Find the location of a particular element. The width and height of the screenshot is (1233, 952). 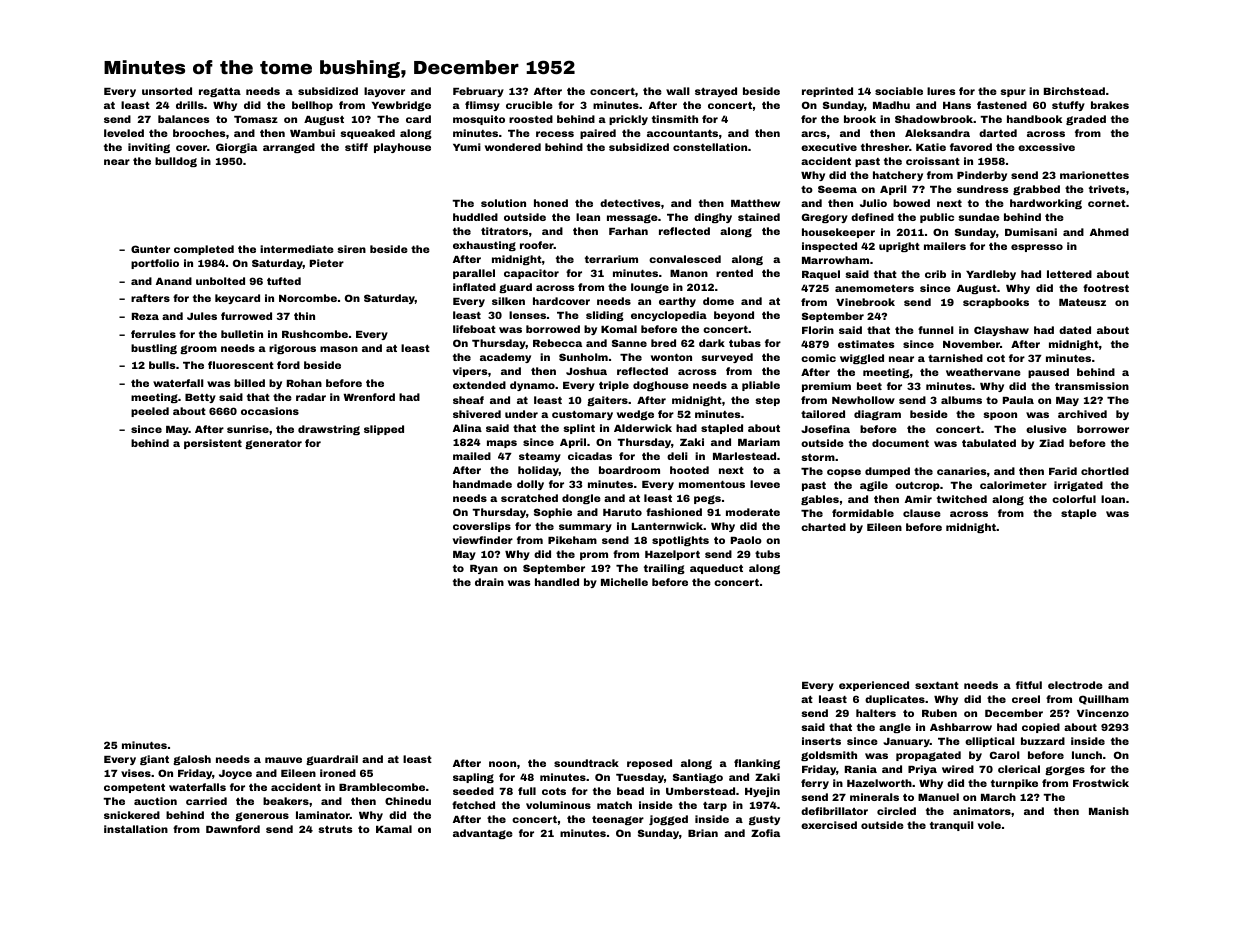

February is located at coordinates (478, 92).
